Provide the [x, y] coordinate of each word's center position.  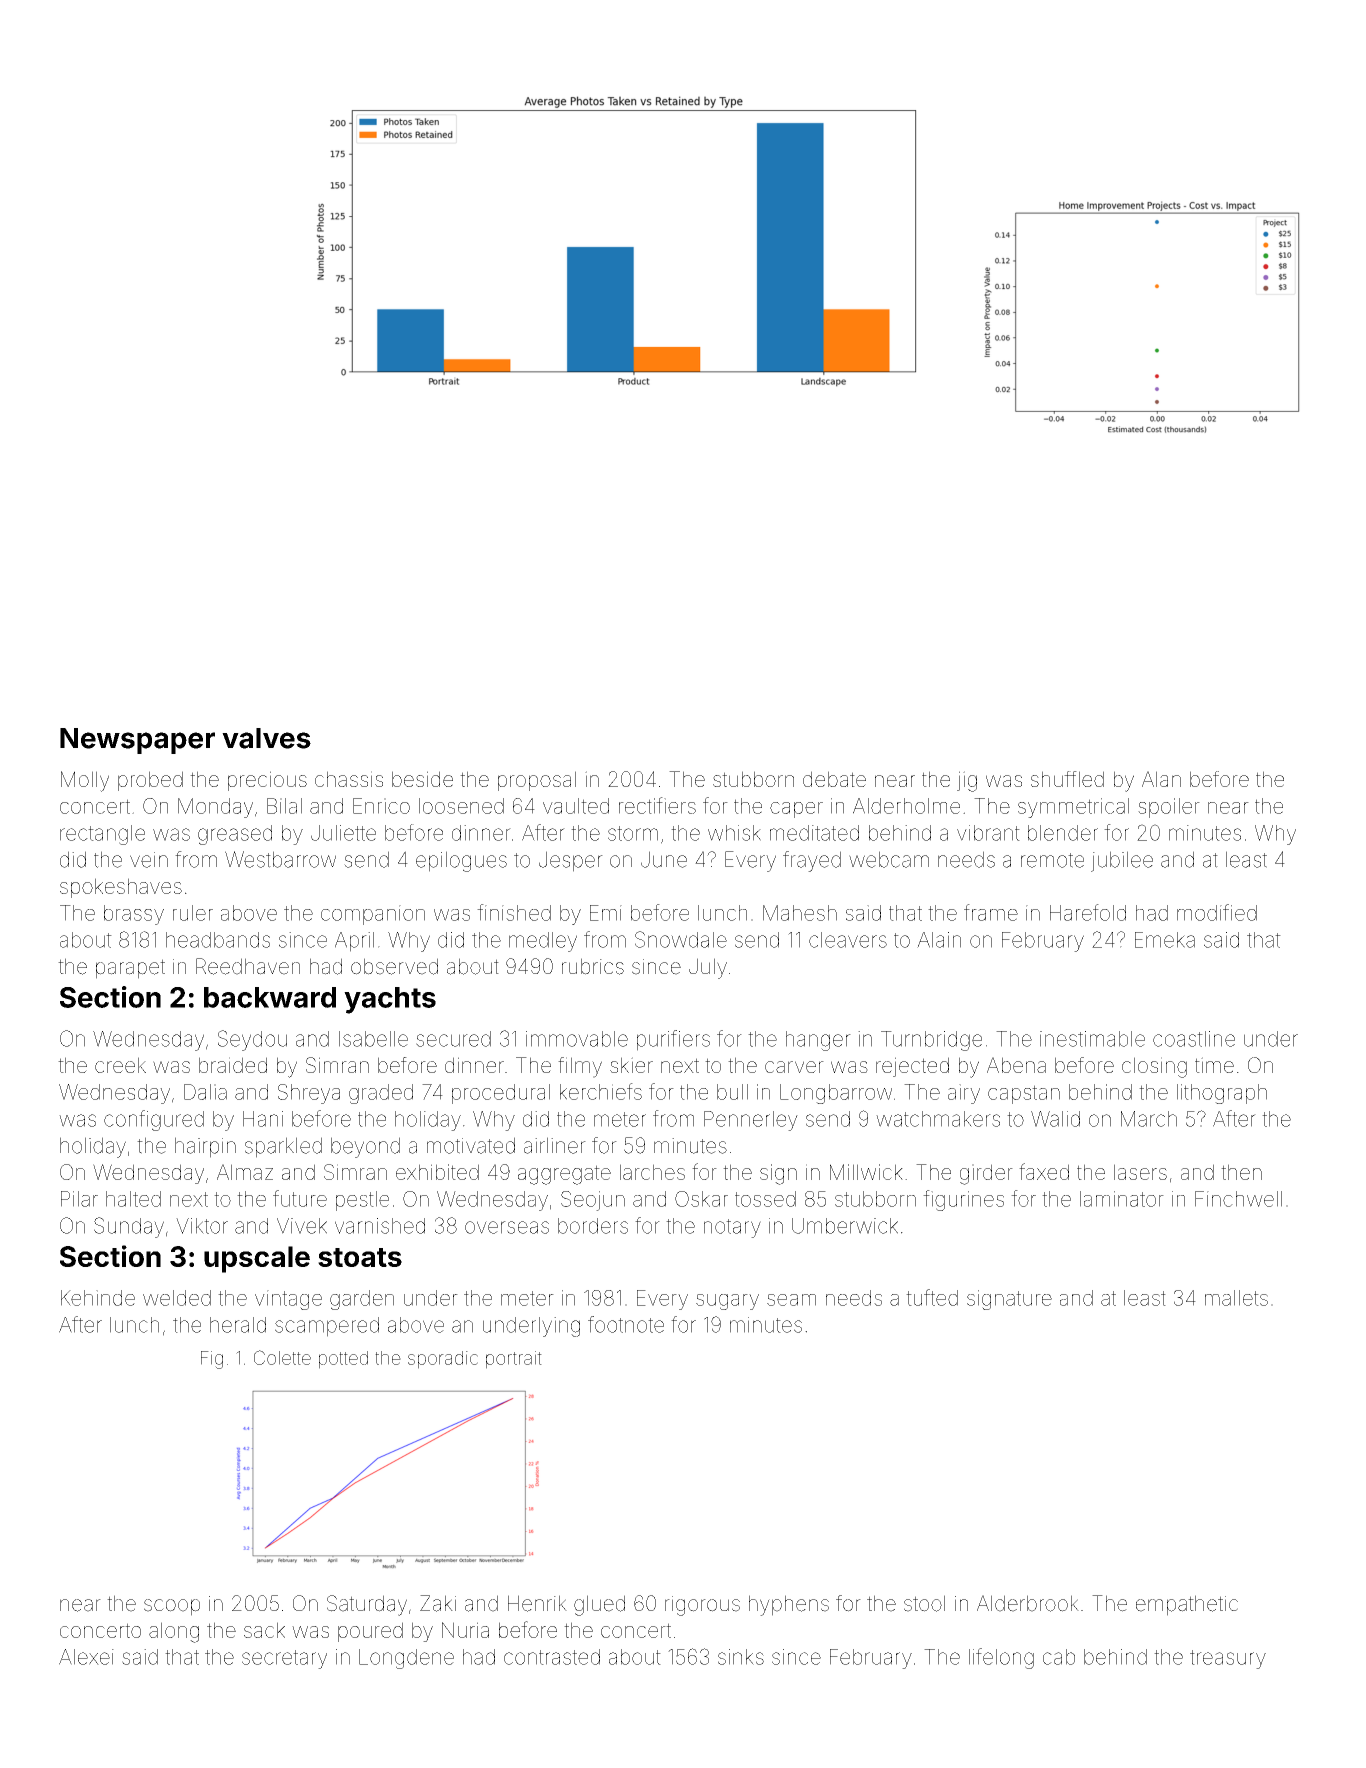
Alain [939, 940]
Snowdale [681, 939]
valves [266, 738]
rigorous [702, 1606]
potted [343, 1360]
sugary [727, 1302]
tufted [932, 1297]
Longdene [406, 1659]
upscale [257, 1259]
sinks [741, 1657]
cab [1059, 1657]
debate [834, 779]
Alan [1161, 779]
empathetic [1187, 1605]
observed [394, 966]
